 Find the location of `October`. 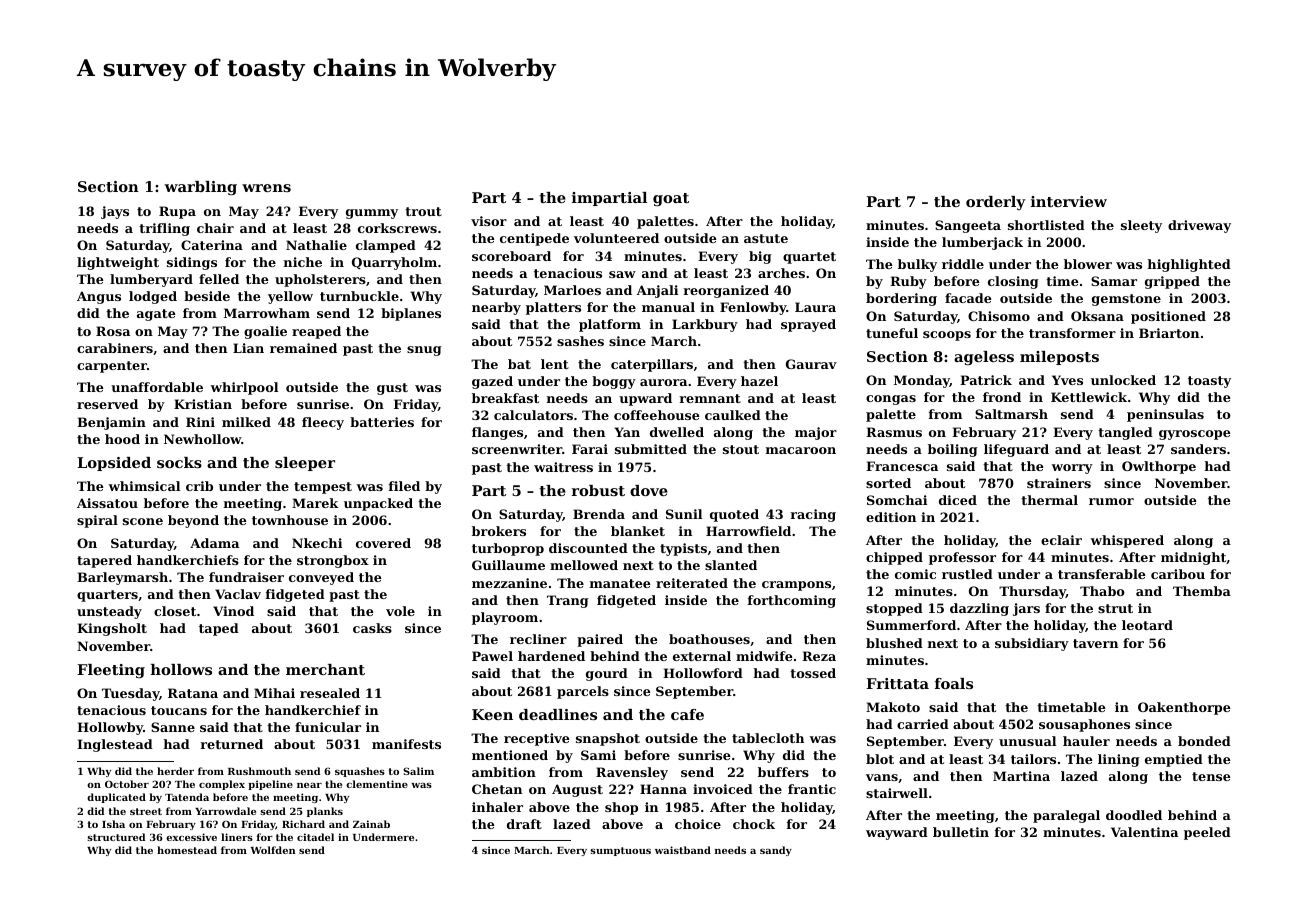

October is located at coordinates (127, 784).
